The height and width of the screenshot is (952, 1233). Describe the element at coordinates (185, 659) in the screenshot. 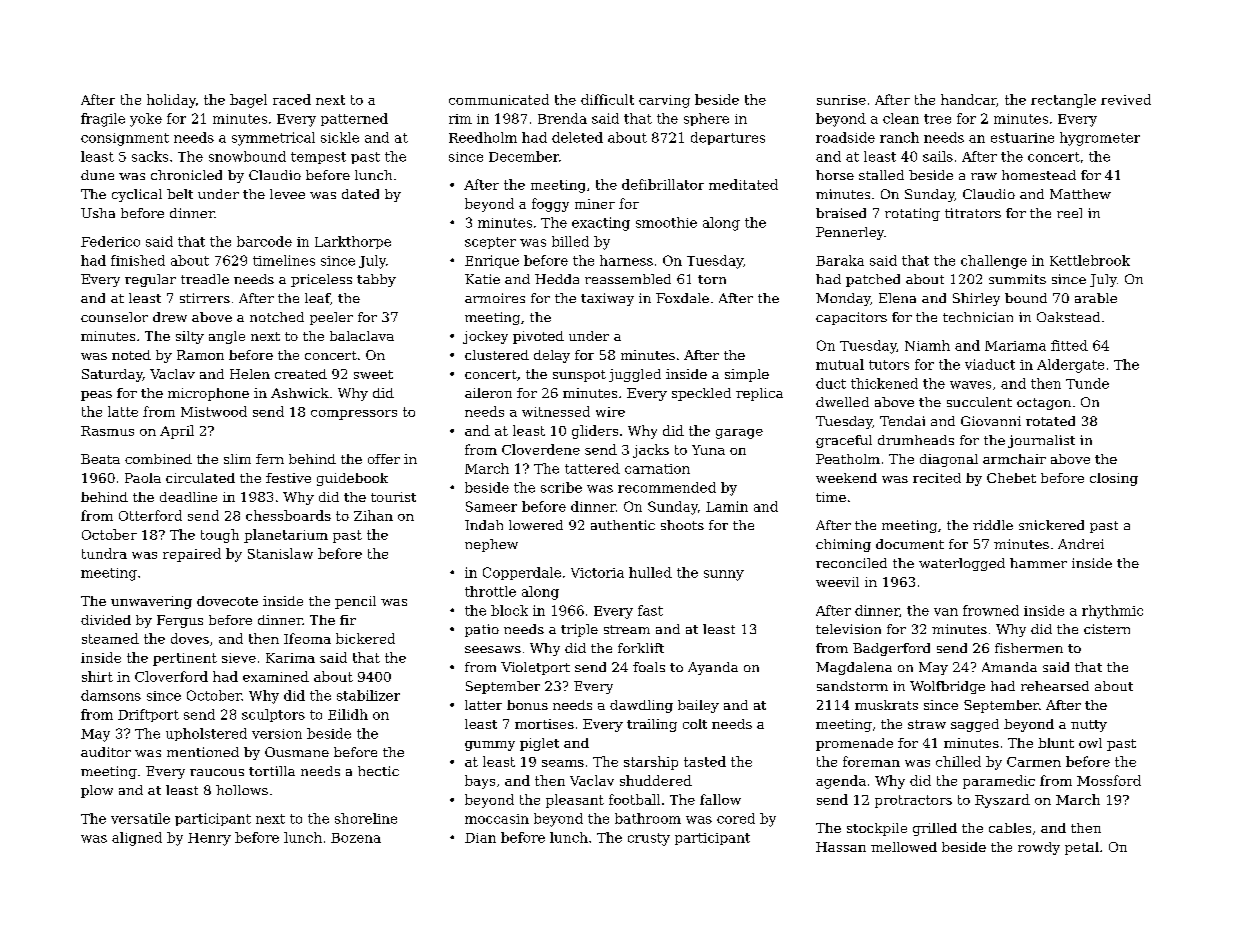

I see `pertinent` at that location.
